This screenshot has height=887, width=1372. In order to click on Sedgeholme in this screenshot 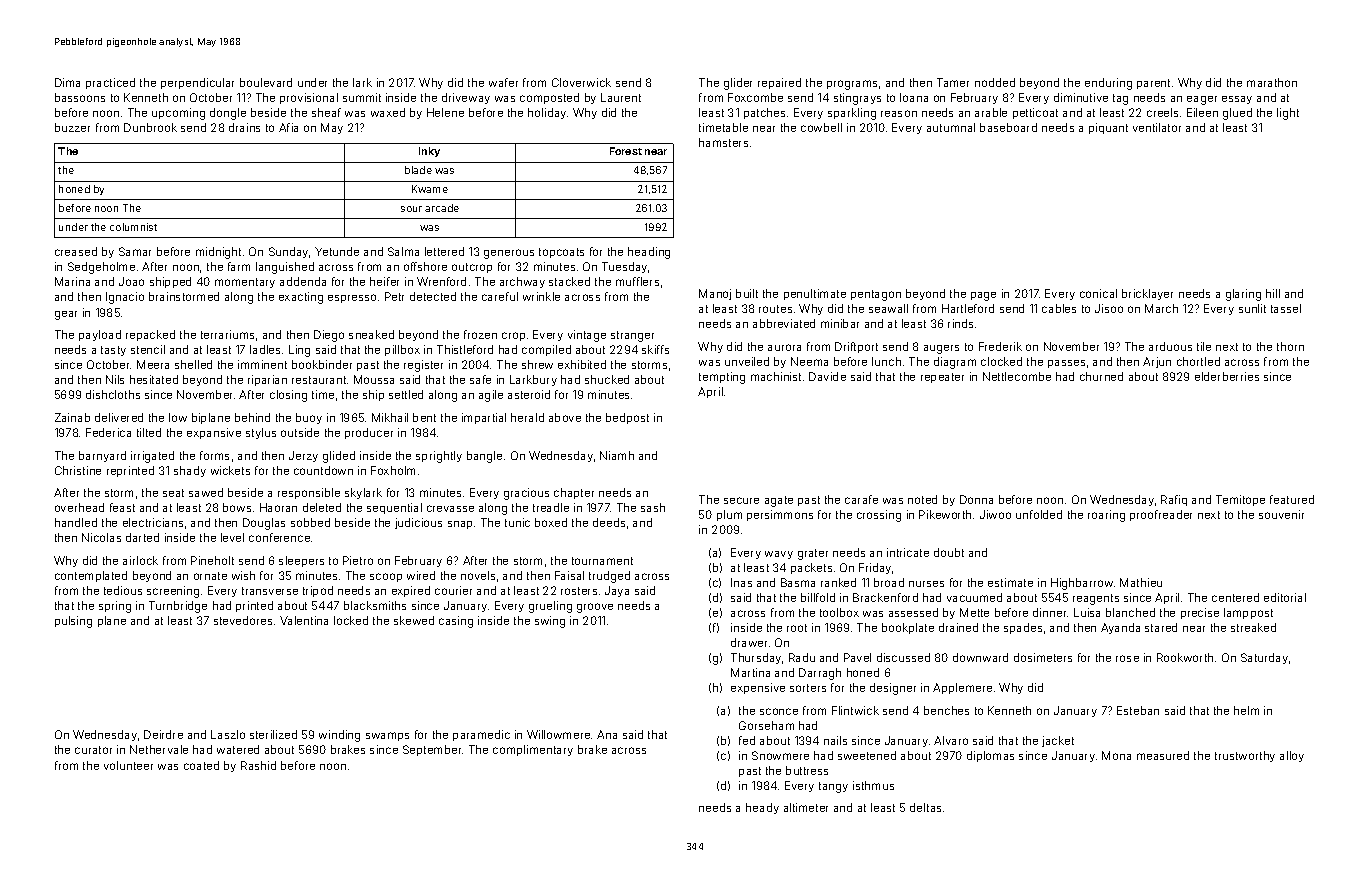, I will do `click(101, 268)`.
